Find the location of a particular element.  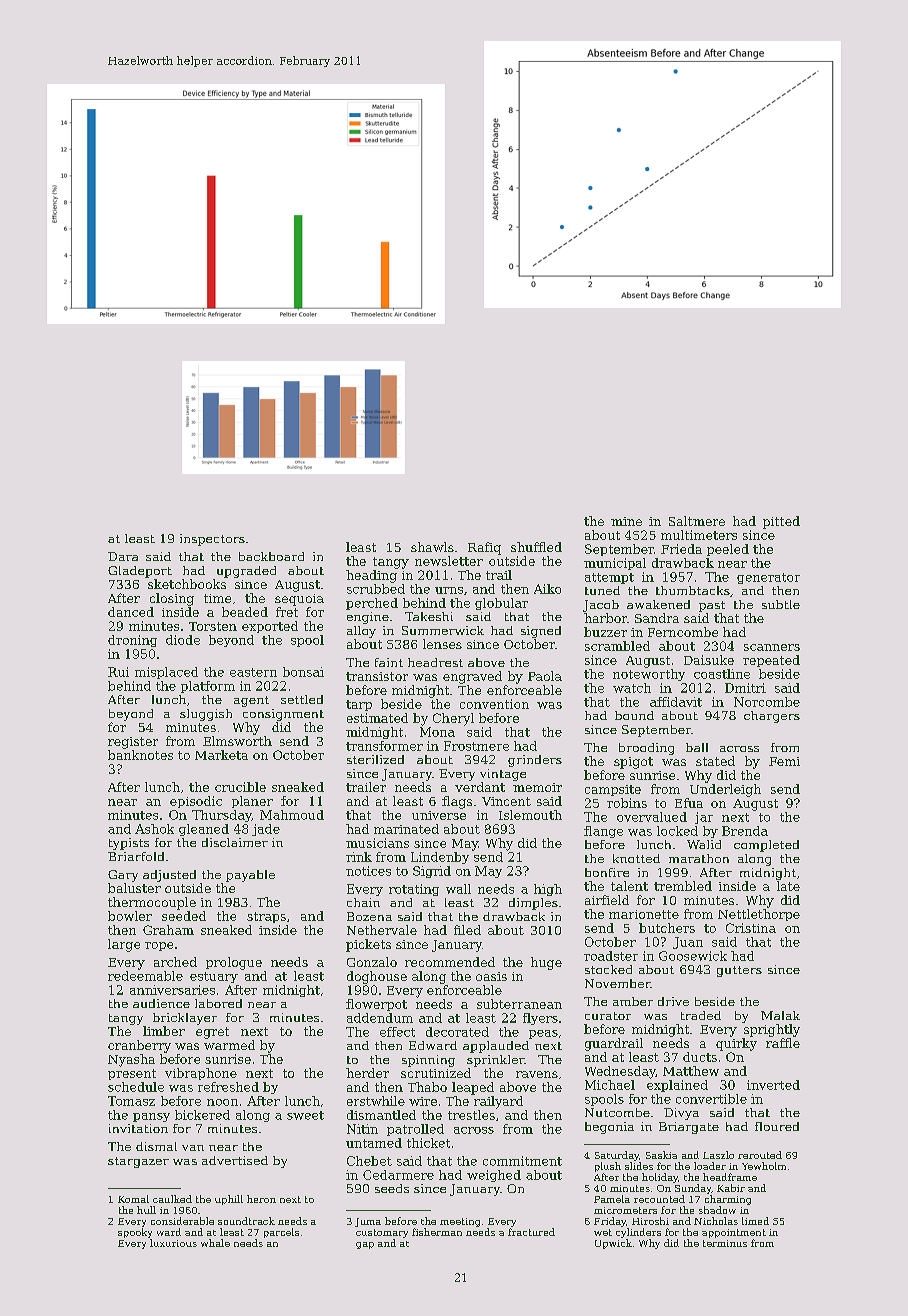

fisherman is located at coordinates (437, 1232).
